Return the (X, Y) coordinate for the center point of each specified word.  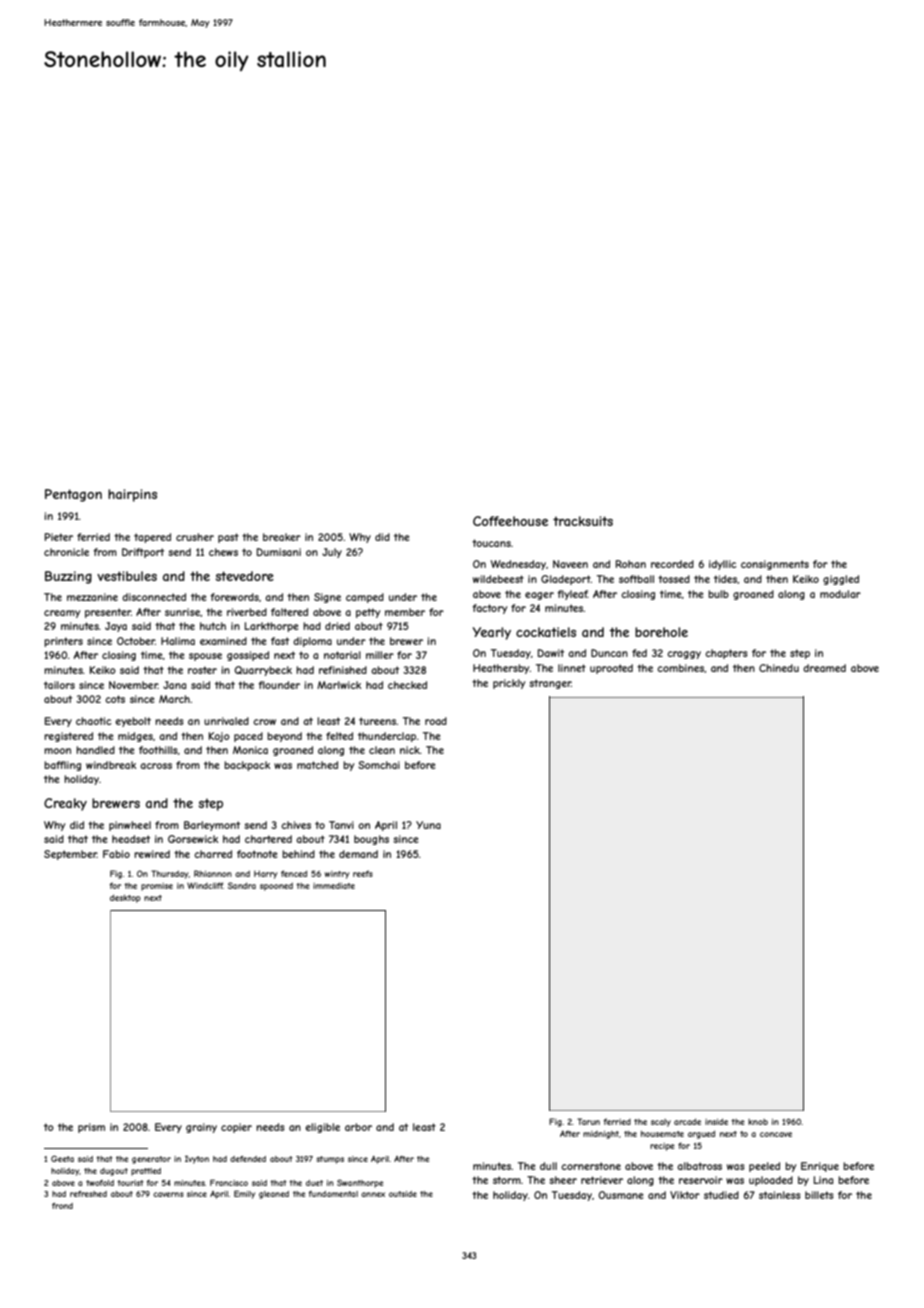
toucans (491, 543)
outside (403, 1194)
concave (776, 1134)
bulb (718, 594)
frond (62, 1206)
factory (489, 609)
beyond (284, 737)
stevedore (244, 576)
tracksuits (583, 521)
